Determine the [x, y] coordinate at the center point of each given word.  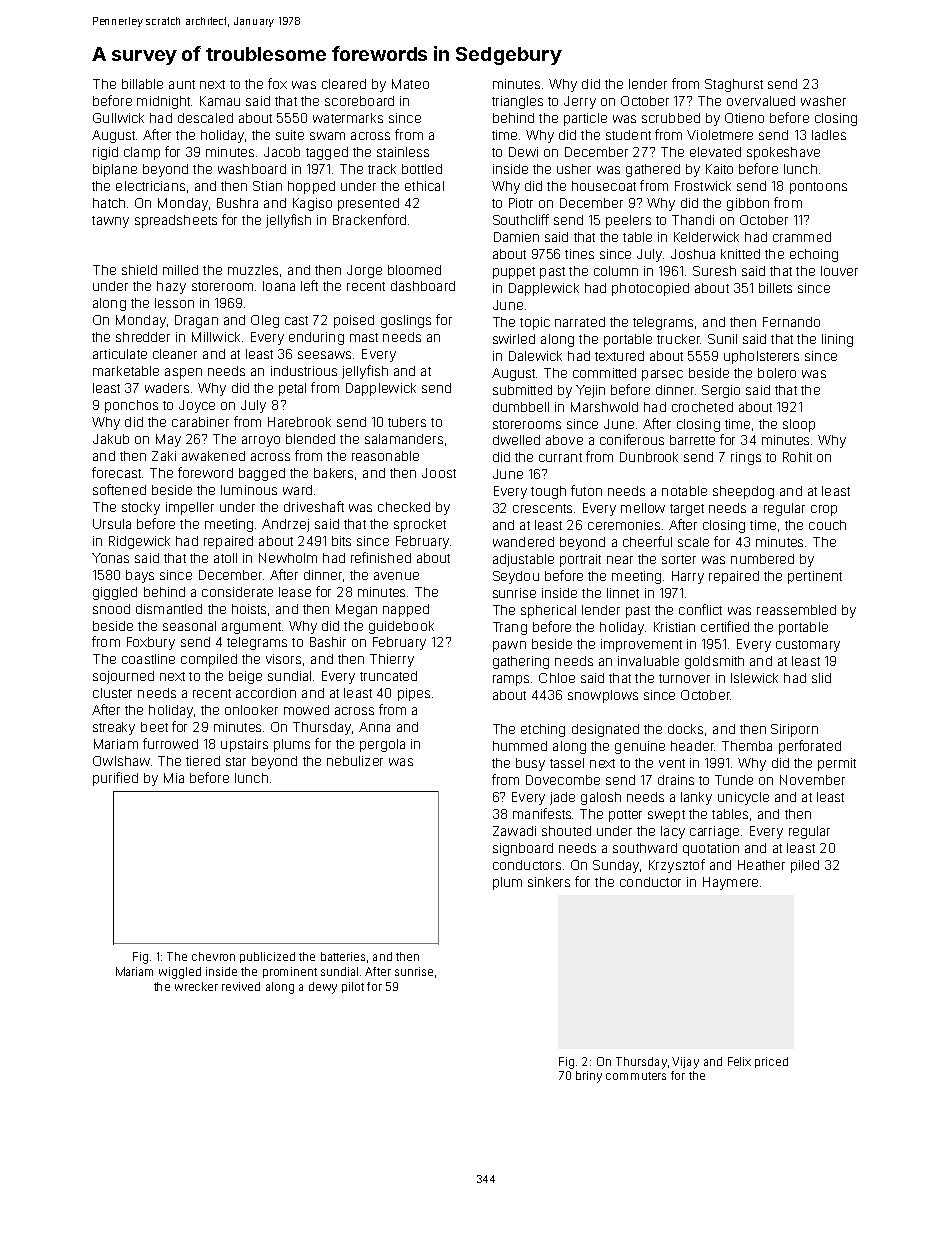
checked [404, 507]
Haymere [730, 883]
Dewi [523, 152]
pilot [353, 987]
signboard [523, 849]
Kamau [220, 101]
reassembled [796, 610]
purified [115, 779]
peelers [628, 221]
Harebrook [299, 422]
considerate [237, 592]
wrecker [196, 986]
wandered [523, 542]
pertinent [815, 577]
